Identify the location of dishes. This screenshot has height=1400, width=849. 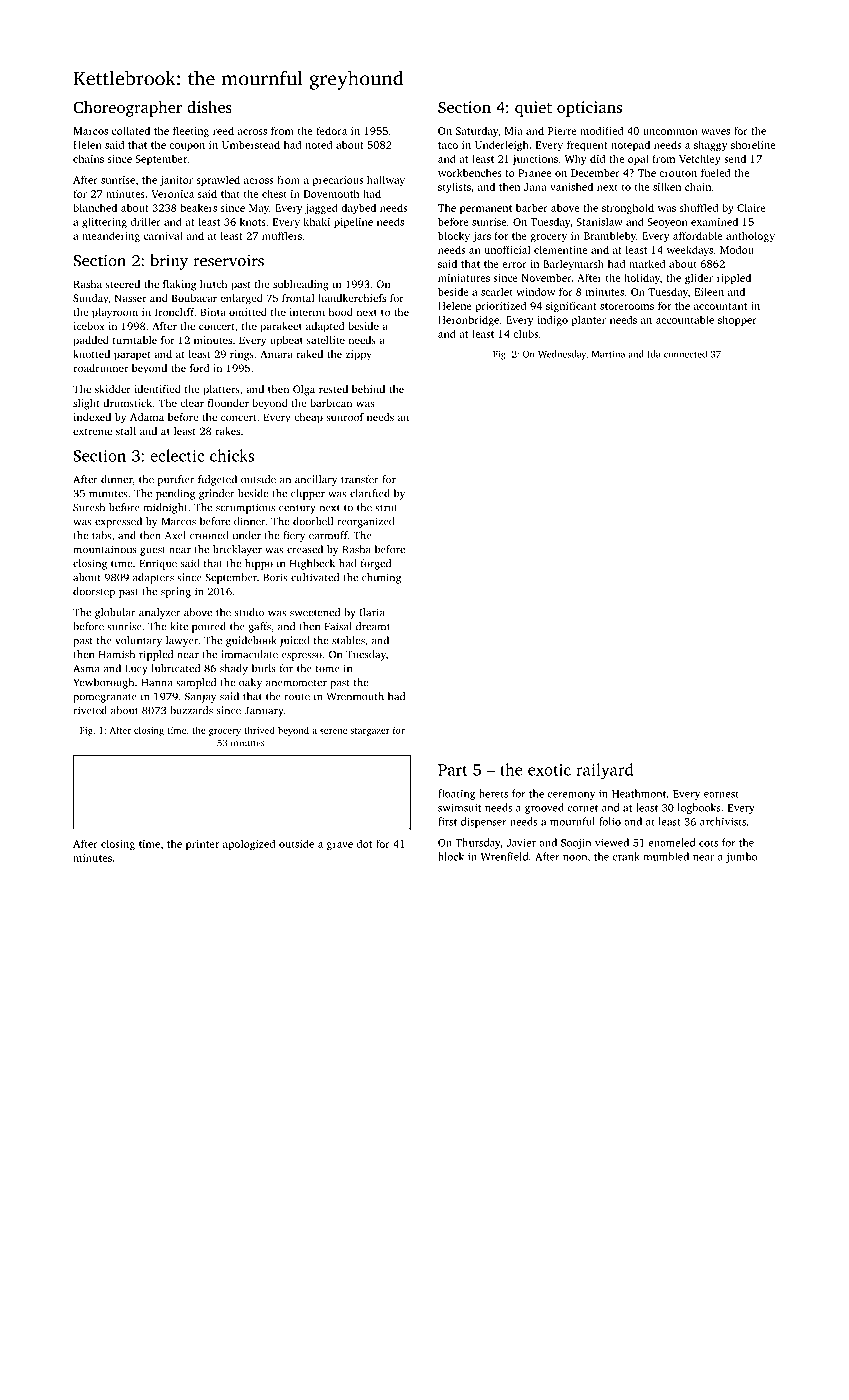
(209, 107).
